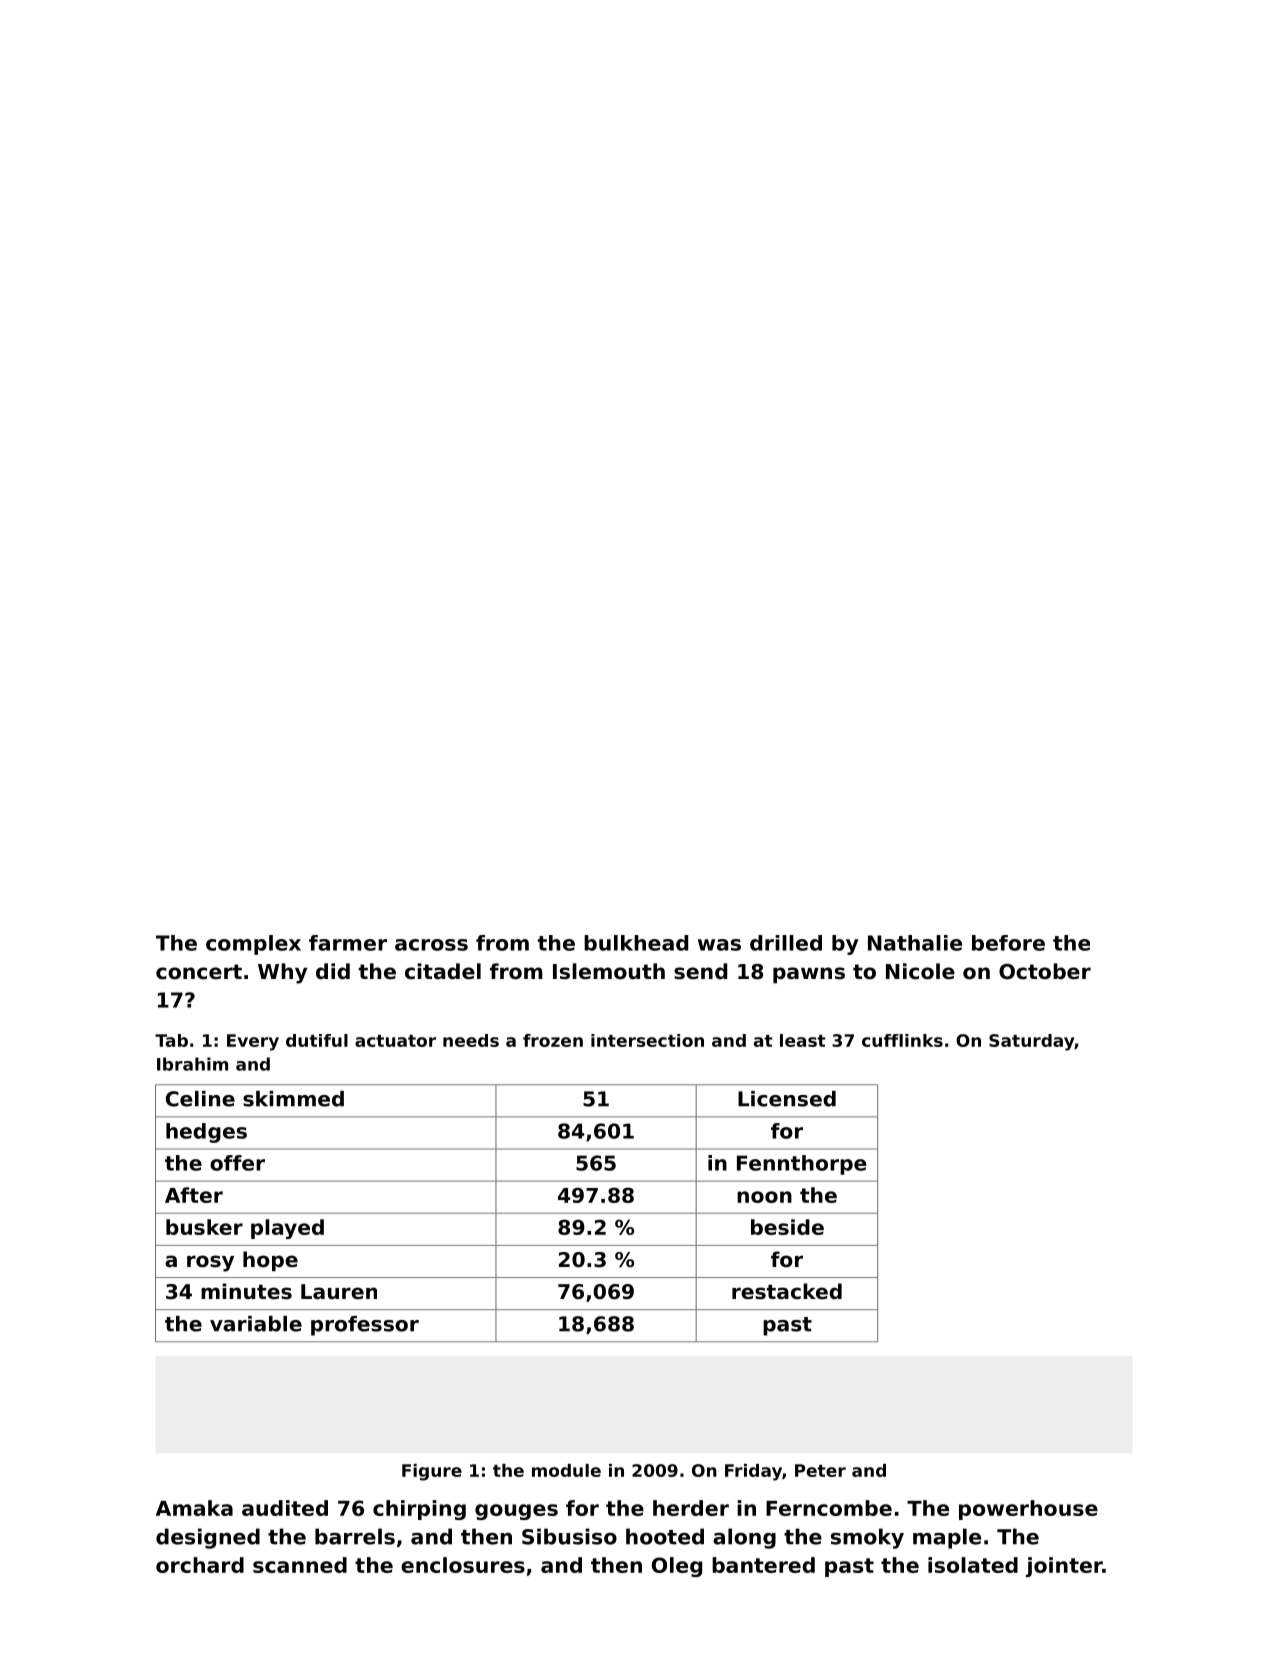 Image resolution: width=1288 pixels, height=1666 pixels. What do you see at coordinates (973, 1565) in the screenshot?
I see `isolated` at bounding box center [973, 1565].
